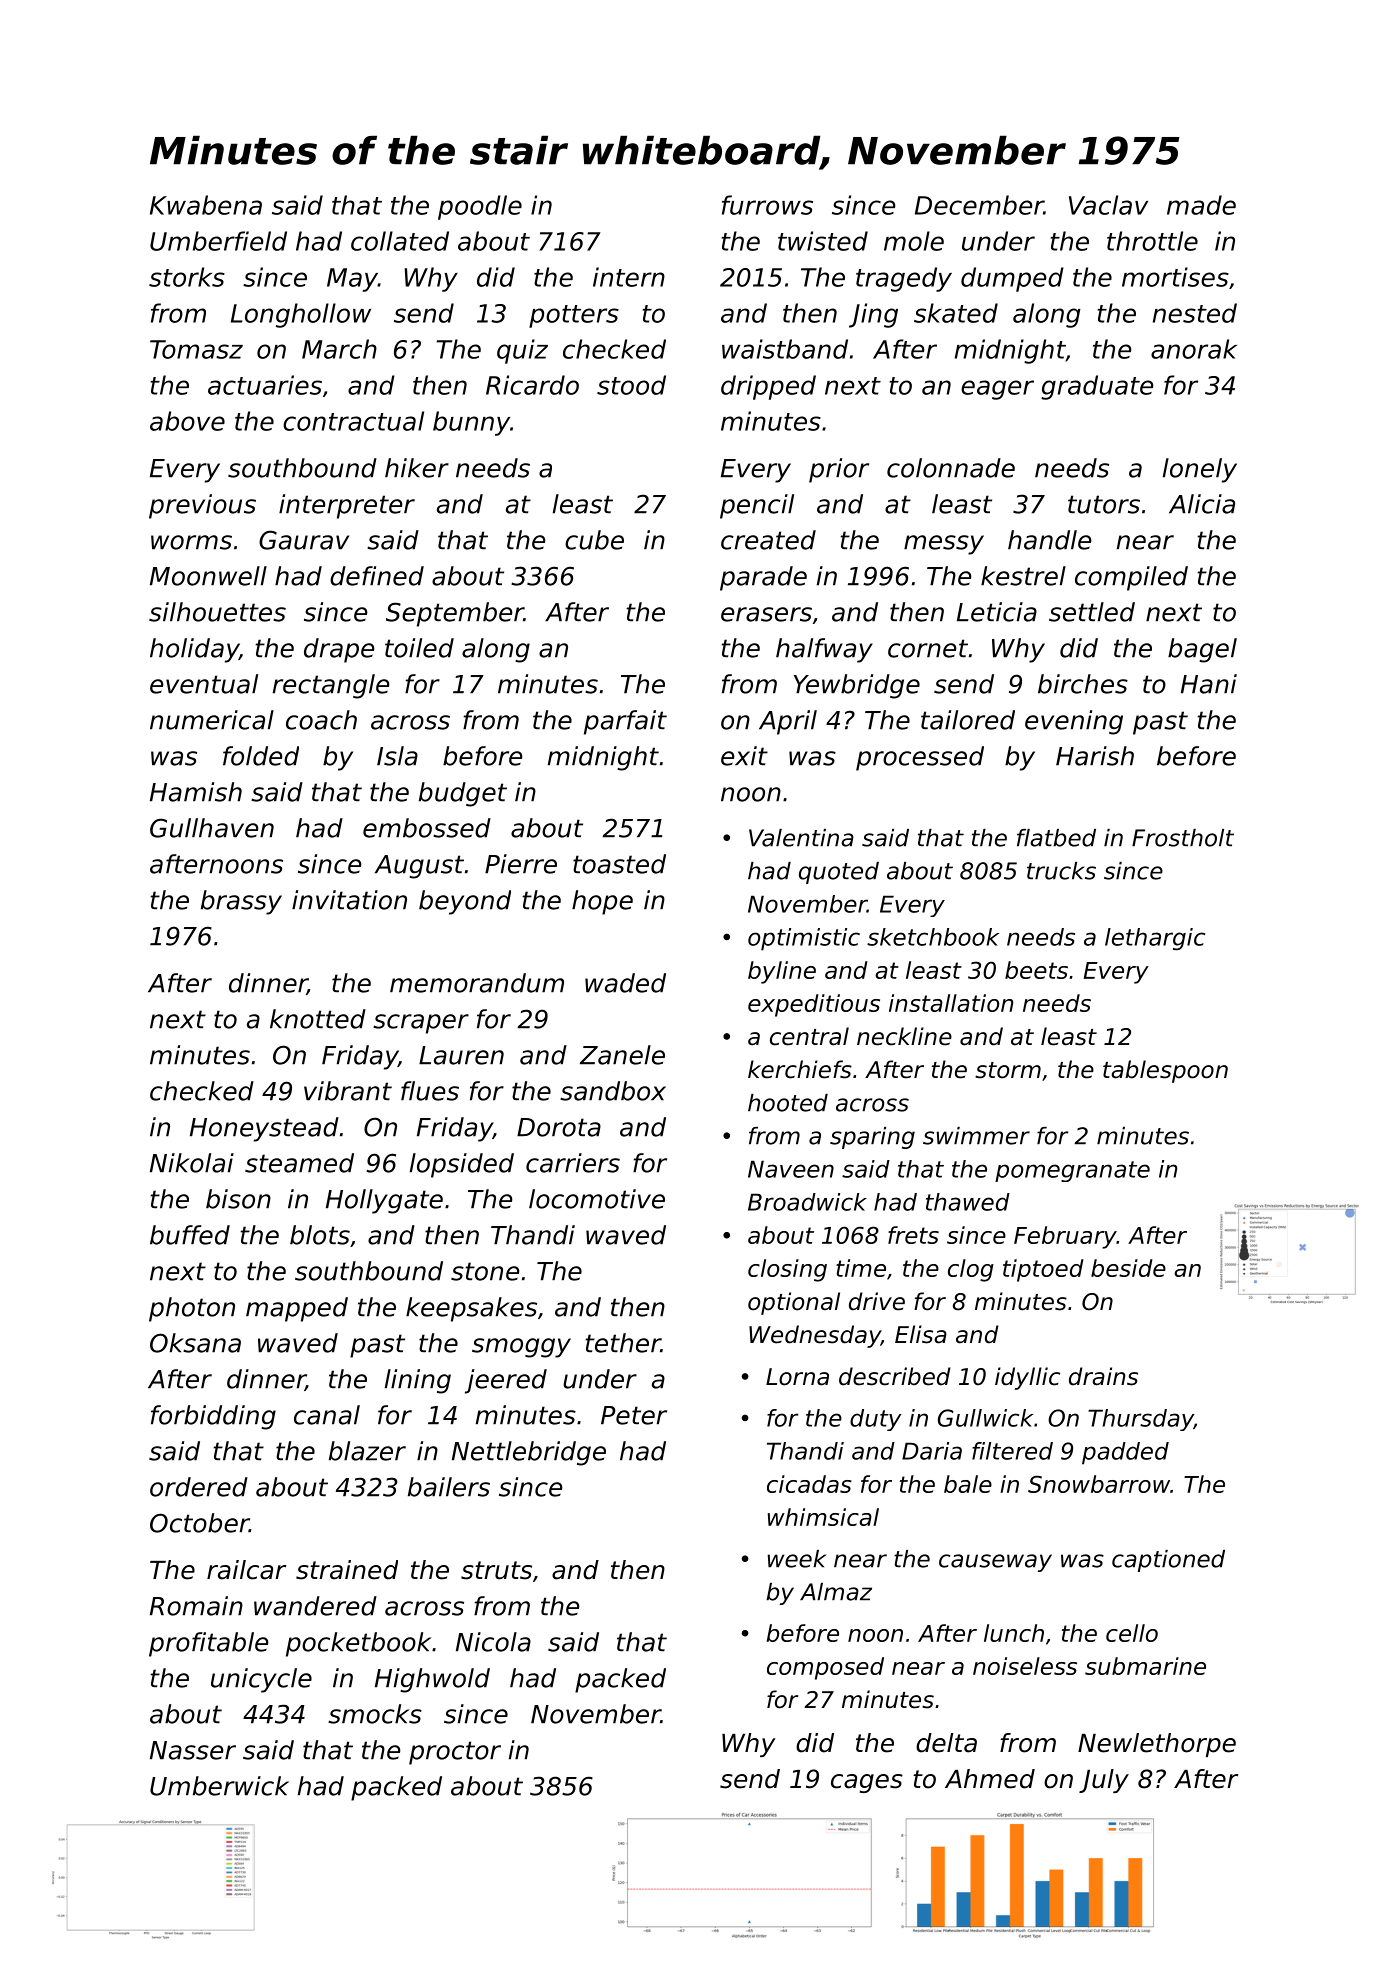  What do you see at coordinates (767, 205) in the image?
I see `furrows` at bounding box center [767, 205].
